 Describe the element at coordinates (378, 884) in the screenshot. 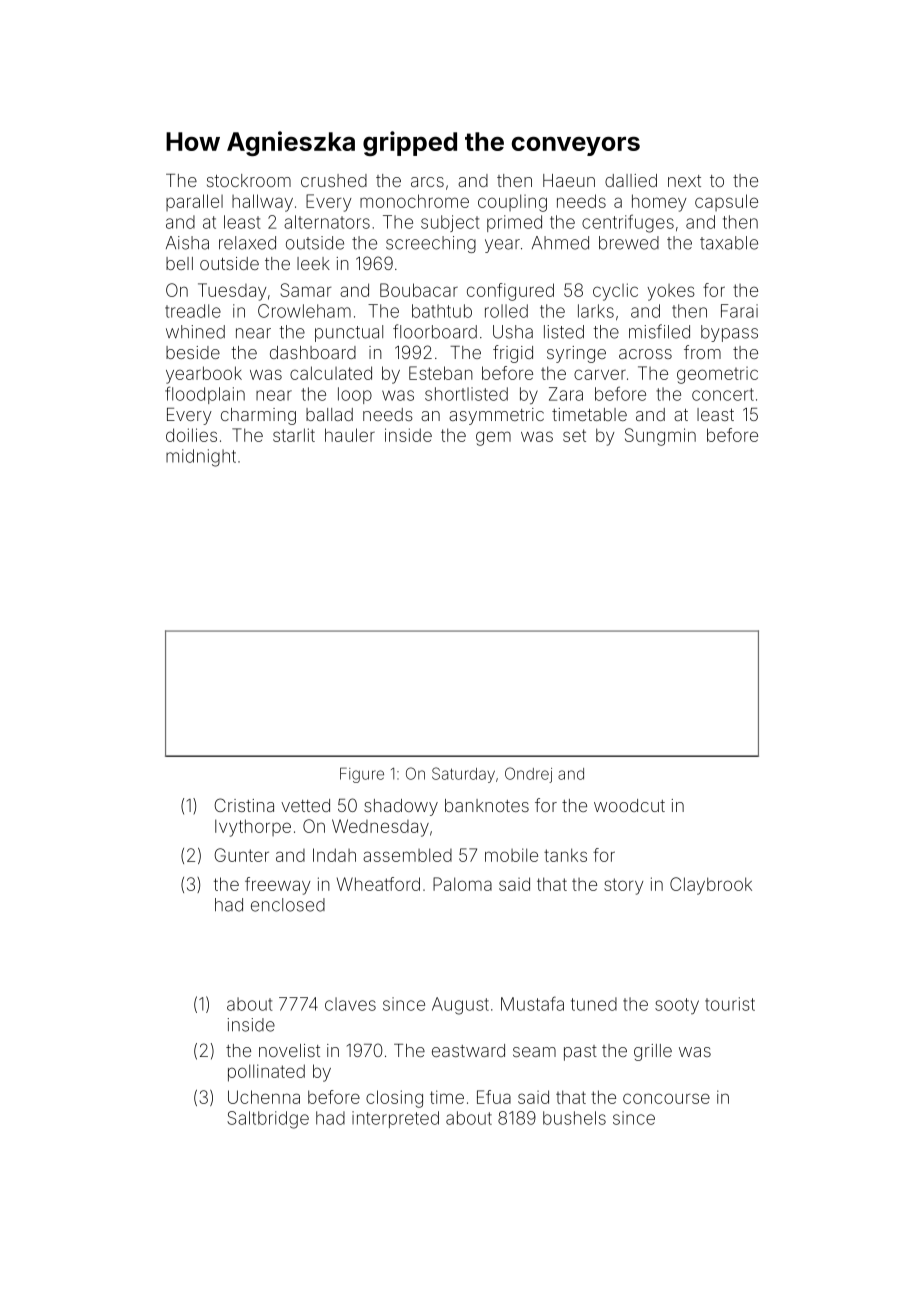

I see `Wheatford` at that location.
